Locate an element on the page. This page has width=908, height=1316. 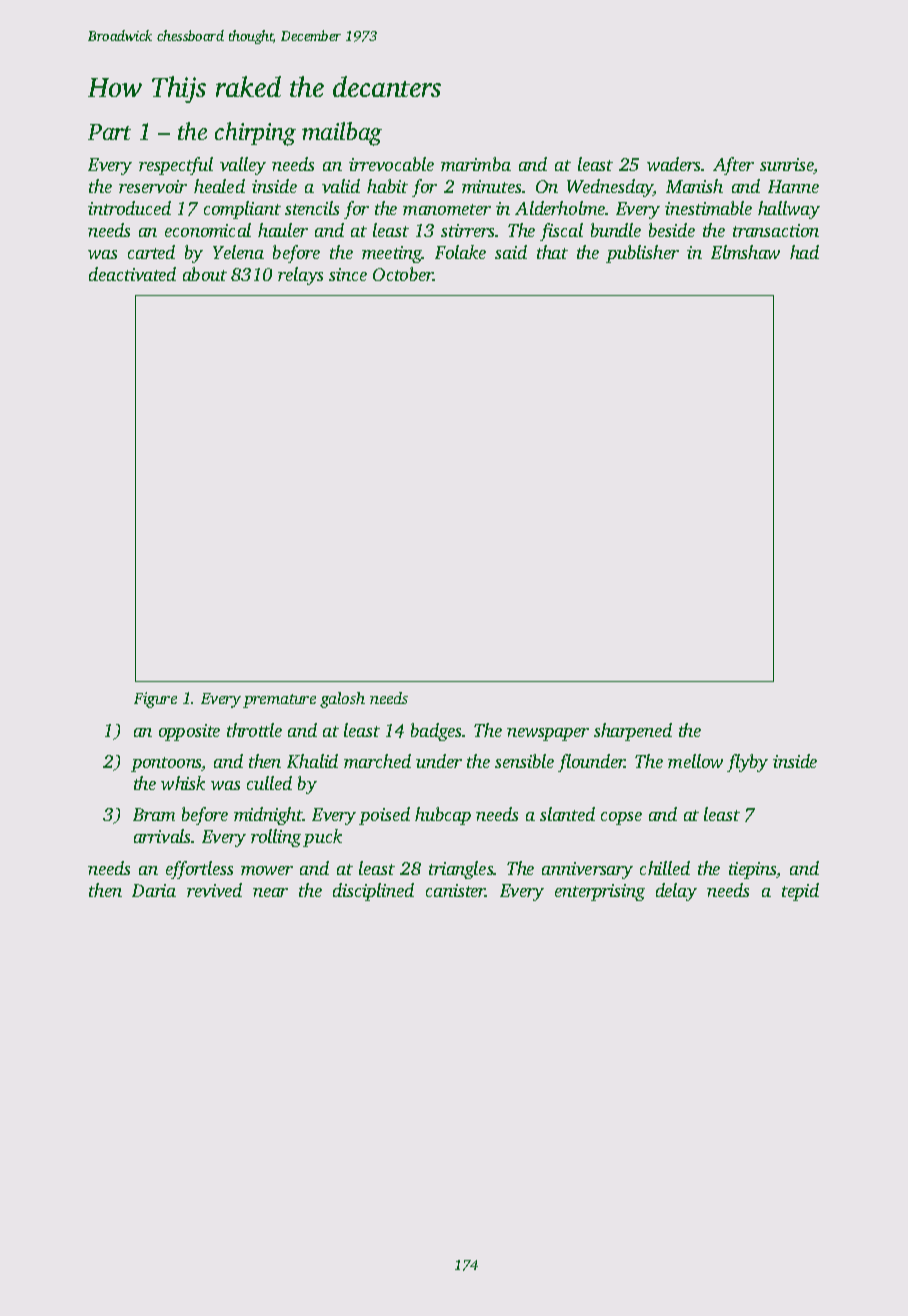
flyby is located at coordinates (747, 763).
